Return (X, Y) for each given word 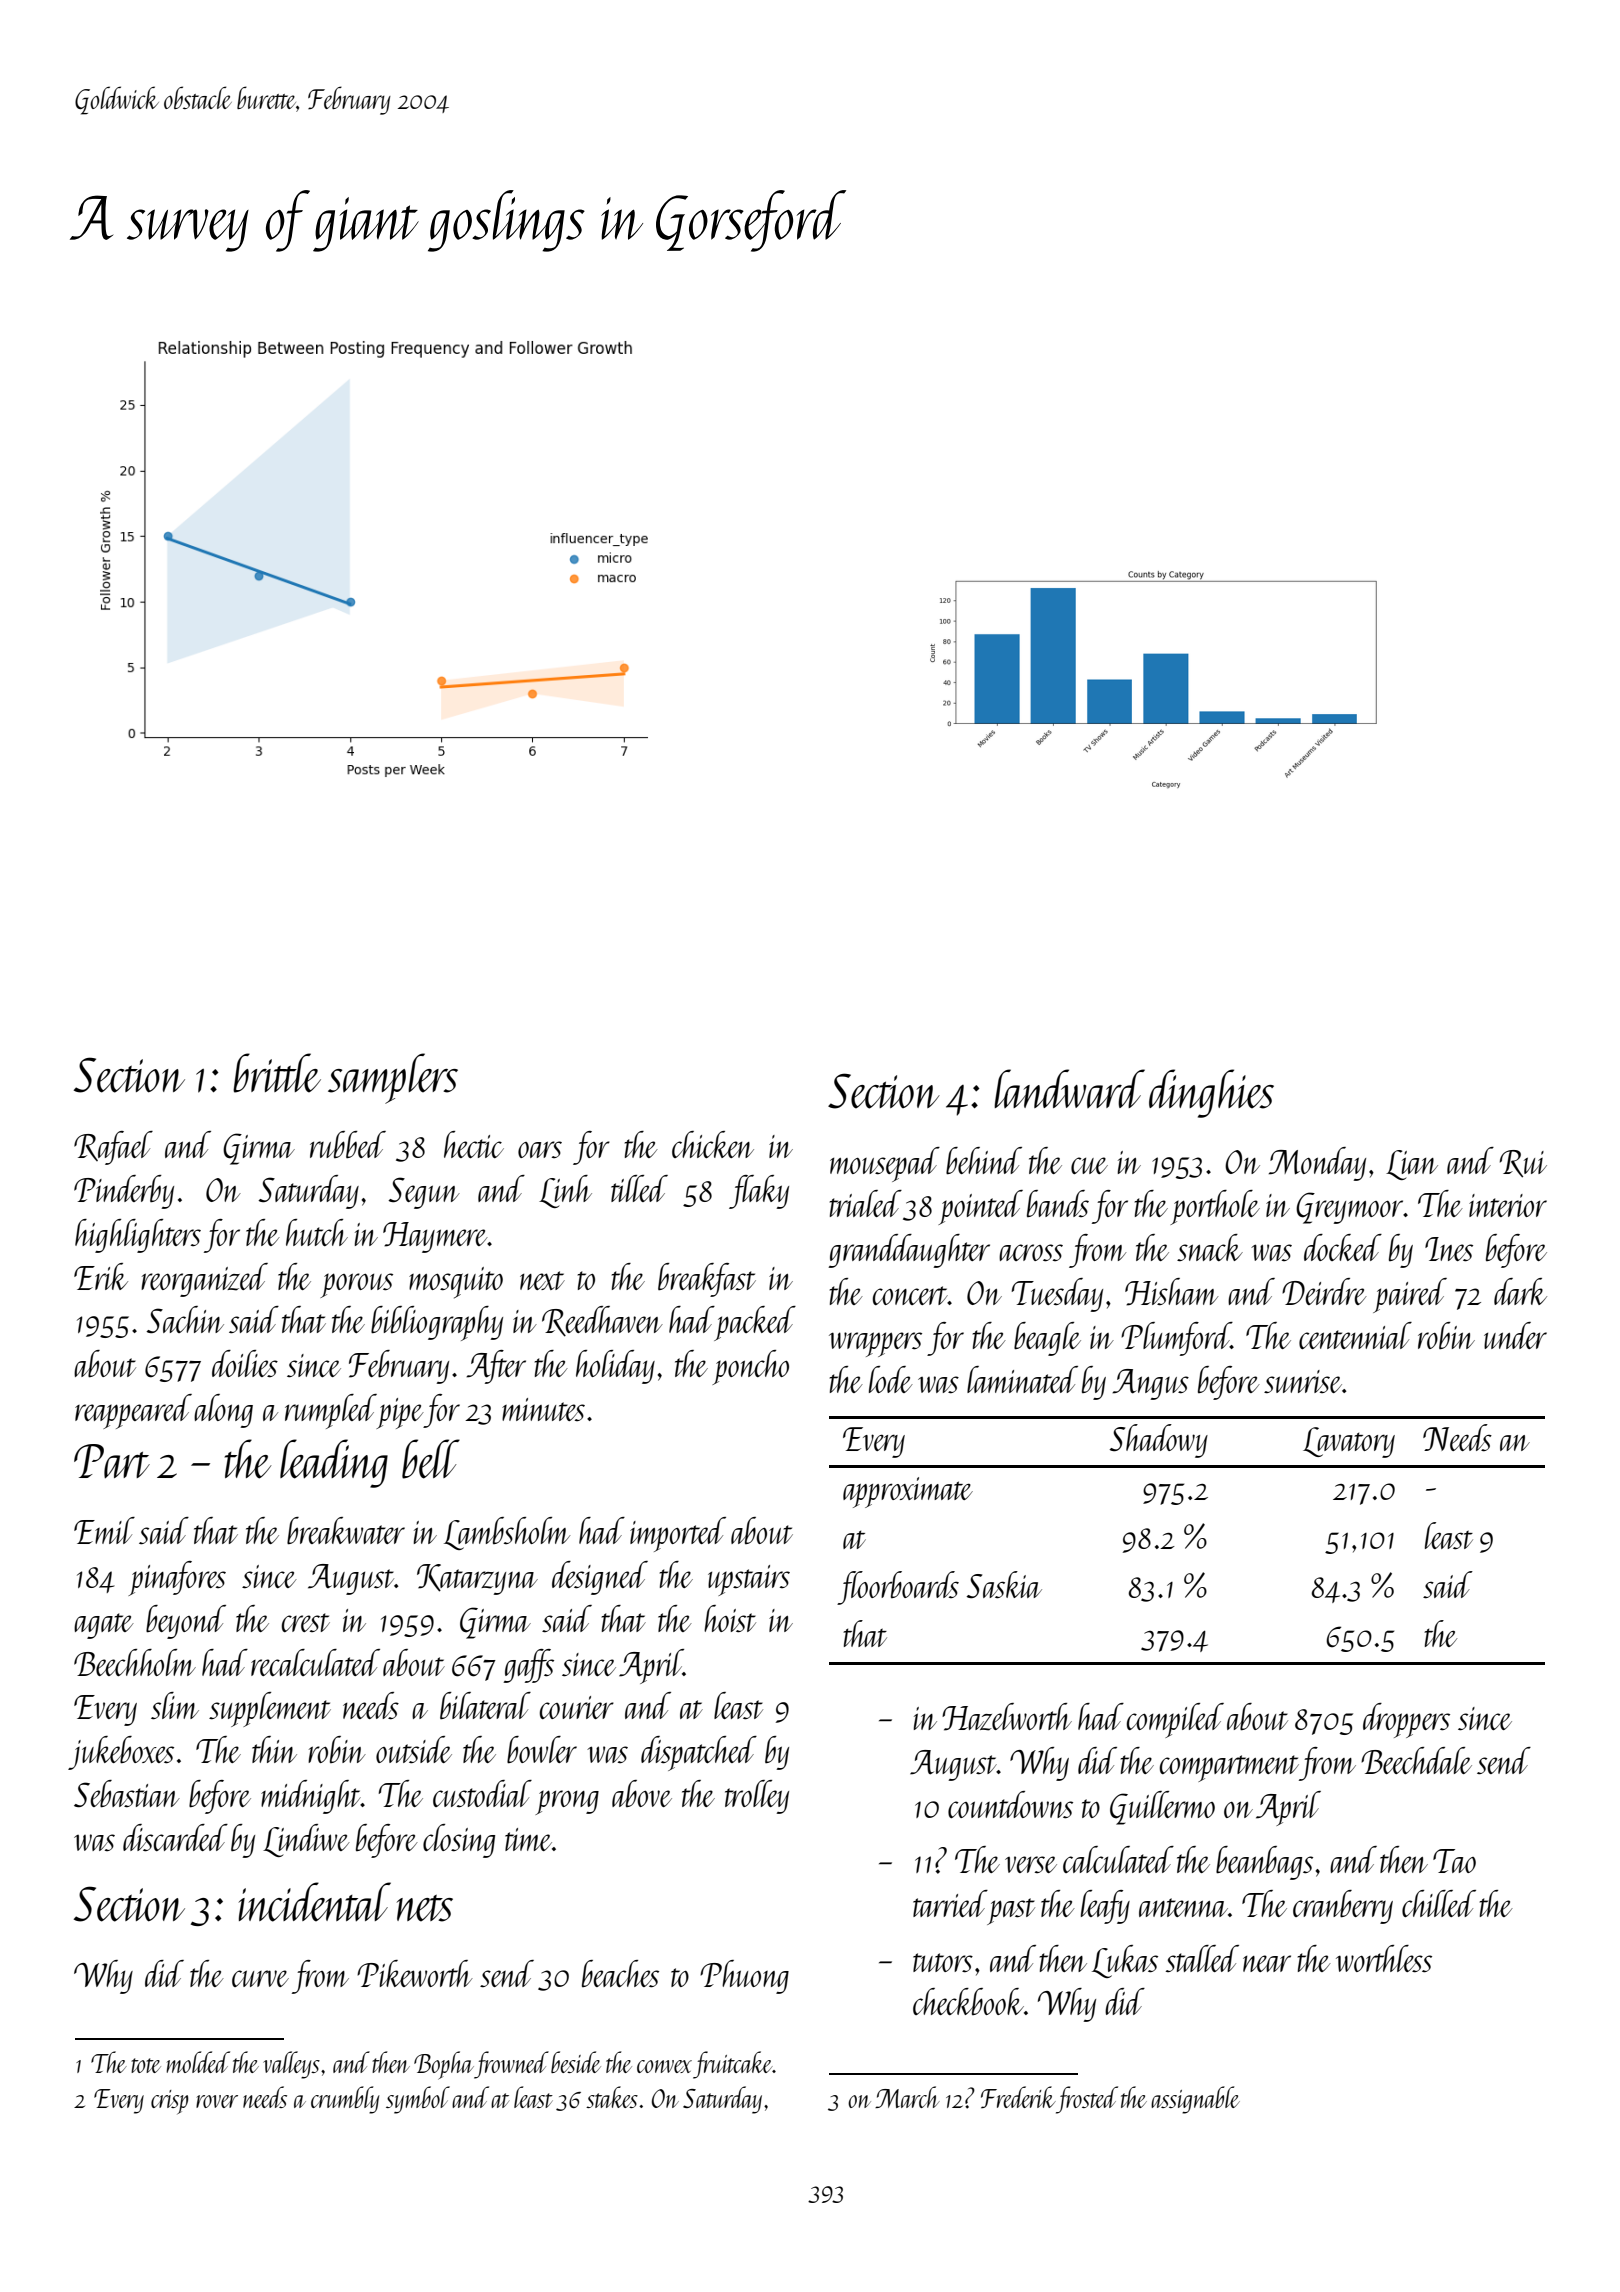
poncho (750, 1367)
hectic (474, 1144)
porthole (1215, 1207)
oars (540, 1149)
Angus (1150, 1384)
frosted (1087, 2100)
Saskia (1004, 1585)
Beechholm (135, 1662)
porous (356, 1285)
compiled (1175, 1720)
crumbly (345, 2100)
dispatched (699, 1753)
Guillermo (1162, 1808)
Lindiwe (306, 1840)
